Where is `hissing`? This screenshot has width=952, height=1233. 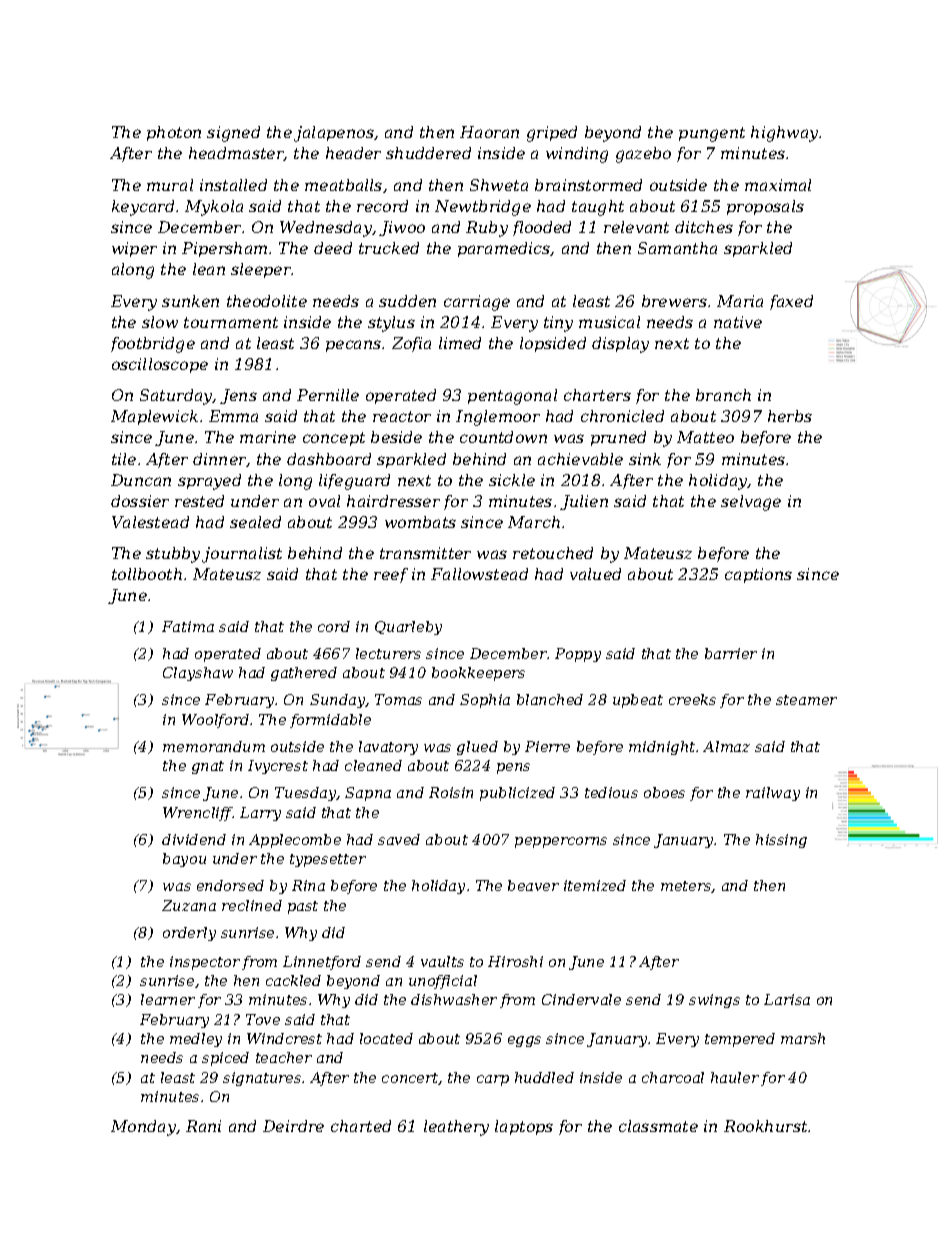 hissing is located at coordinates (781, 841).
